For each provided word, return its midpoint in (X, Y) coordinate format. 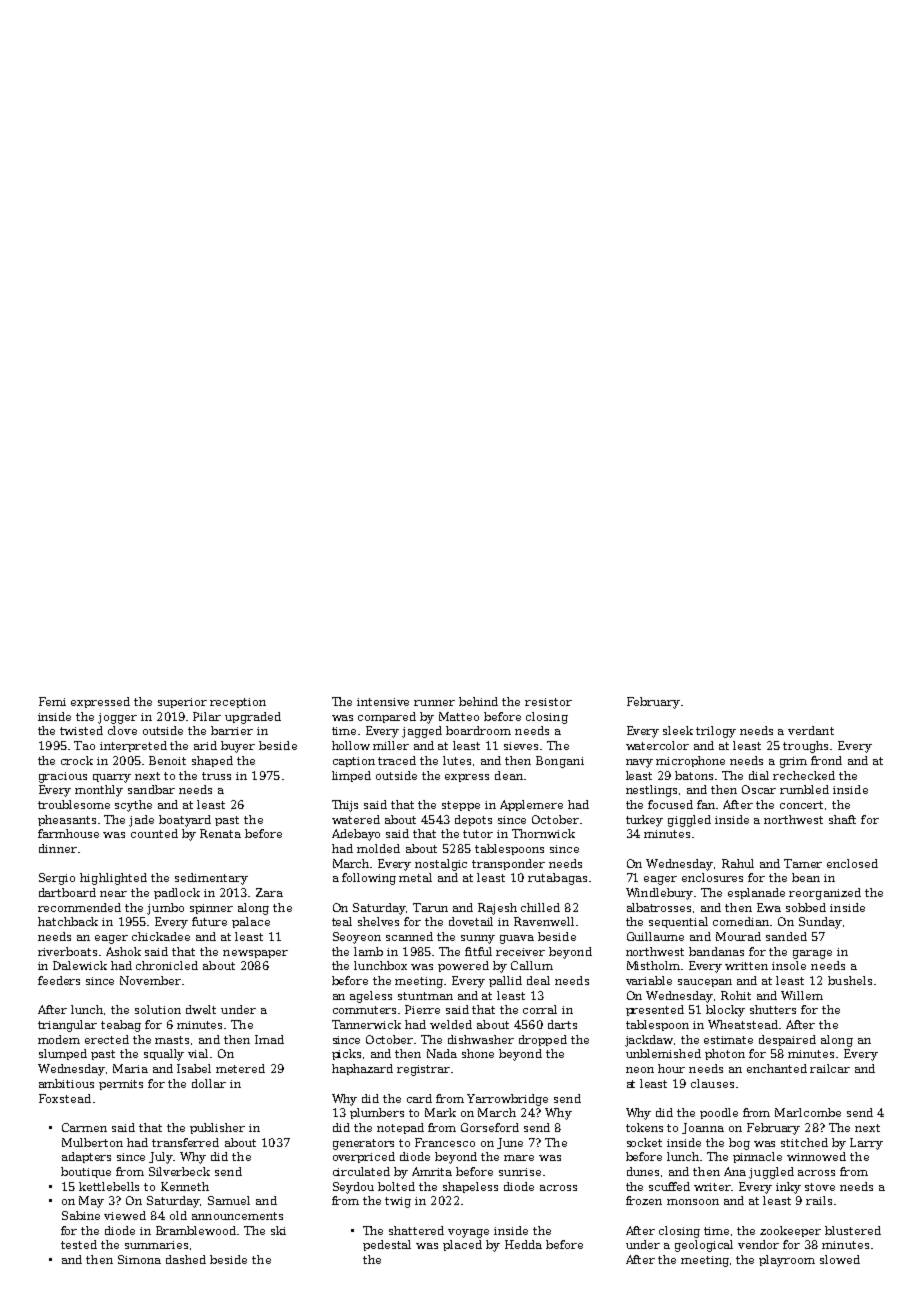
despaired (787, 1040)
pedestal (387, 1245)
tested (79, 1244)
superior (182, 703)
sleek (678, 730)
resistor (548, 702)
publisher (217, 1128)
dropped (543, 1040)
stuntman (425, 996)
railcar (830, 1068)
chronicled (167, 965)
